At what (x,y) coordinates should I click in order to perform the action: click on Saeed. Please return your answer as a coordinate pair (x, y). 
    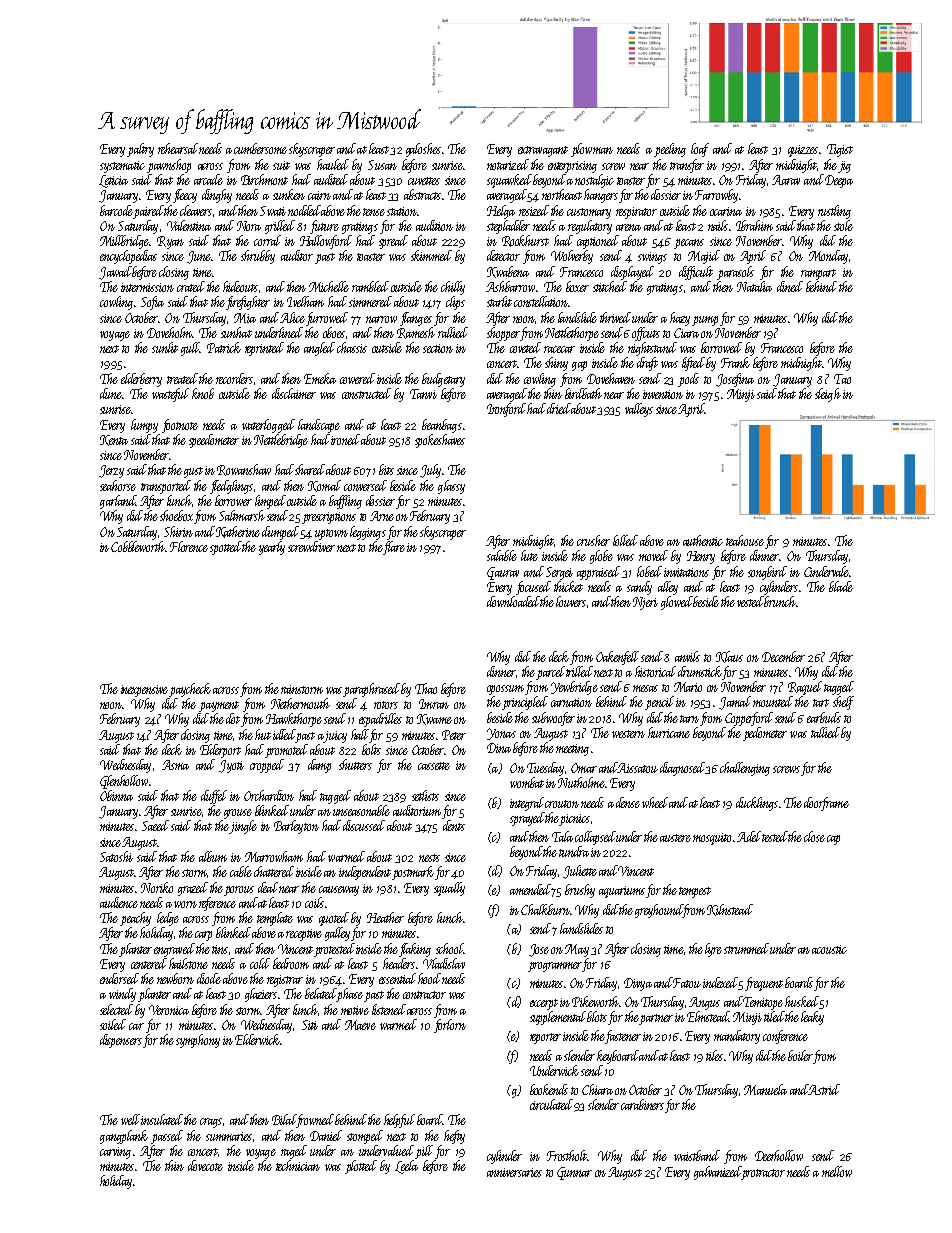
    Looking at the image, I should click on (155, 825).
